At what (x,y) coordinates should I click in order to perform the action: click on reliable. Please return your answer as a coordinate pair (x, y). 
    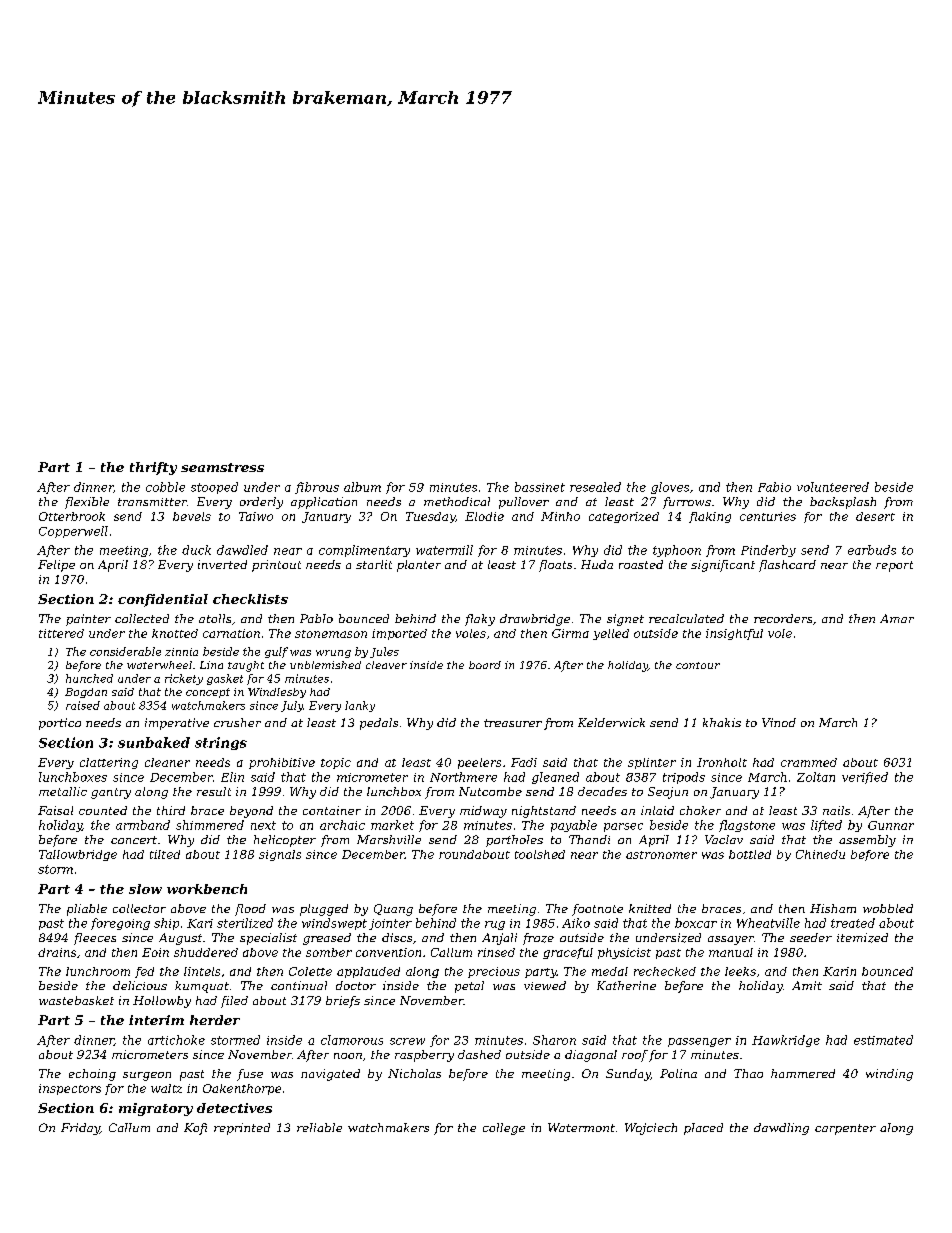
    Looking at the image, I should click on (319, 1127).
